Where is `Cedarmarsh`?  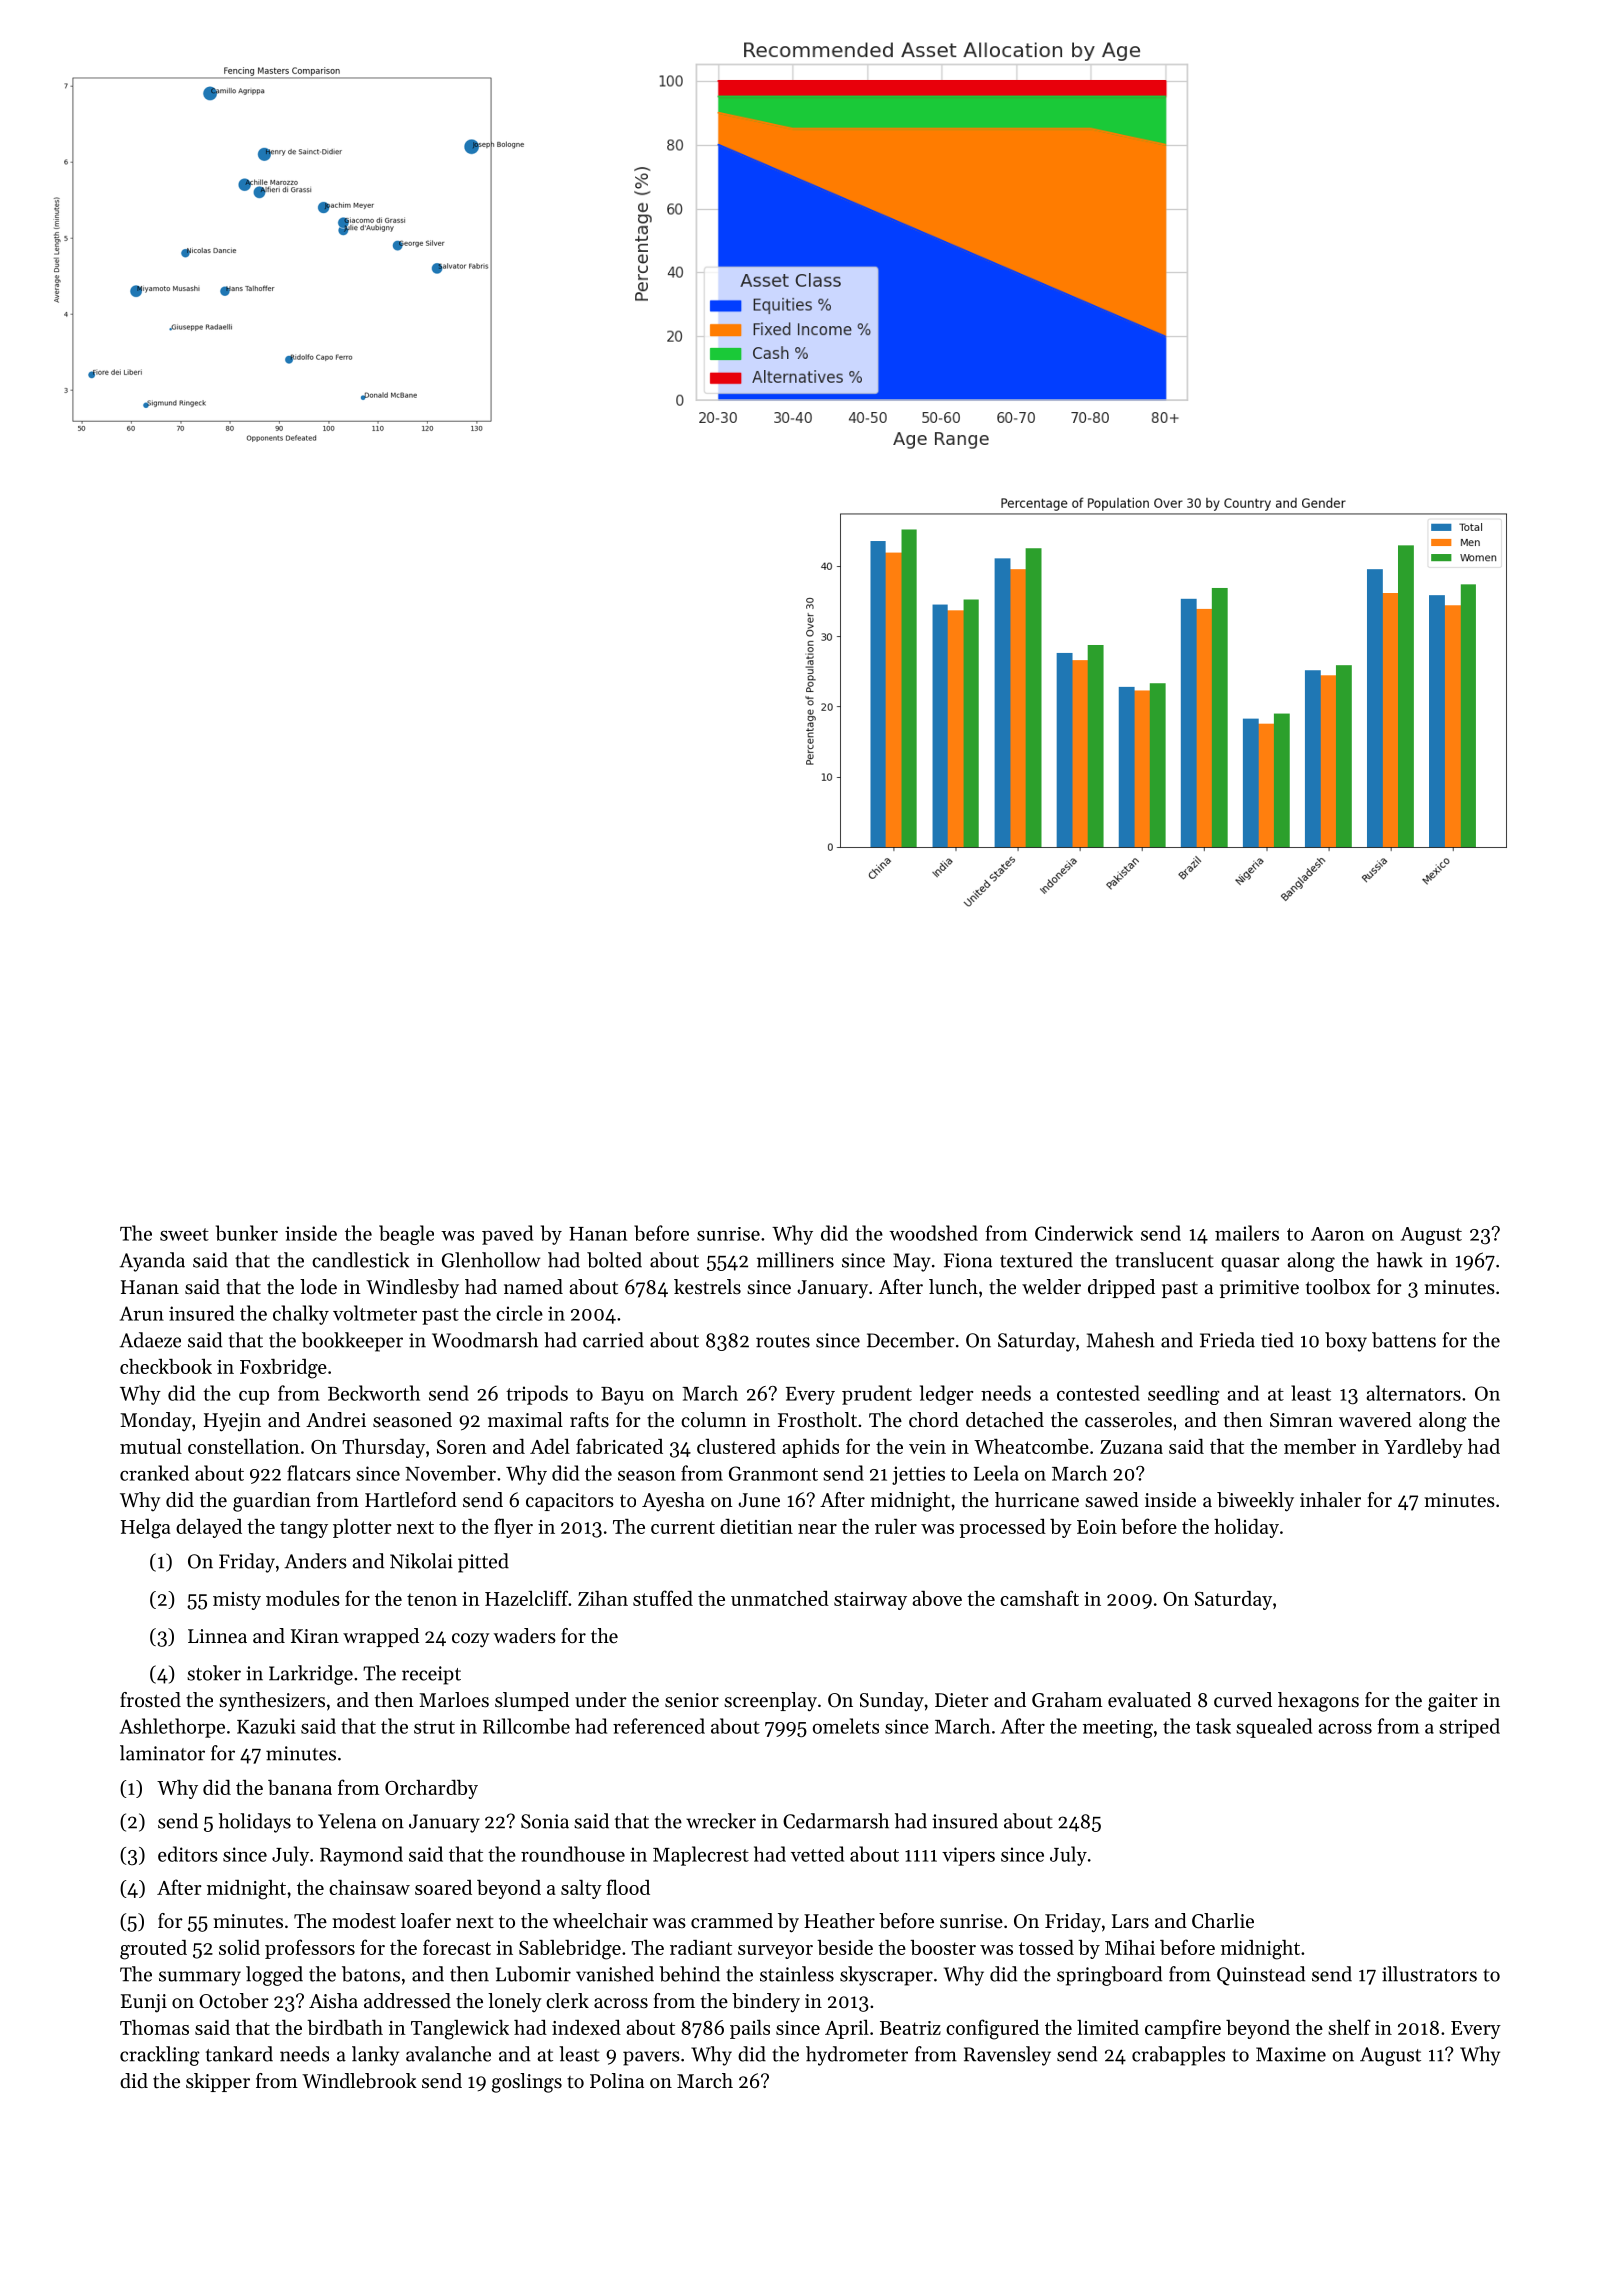 Cedarmarsh is located at coordinates (836, 1821).
